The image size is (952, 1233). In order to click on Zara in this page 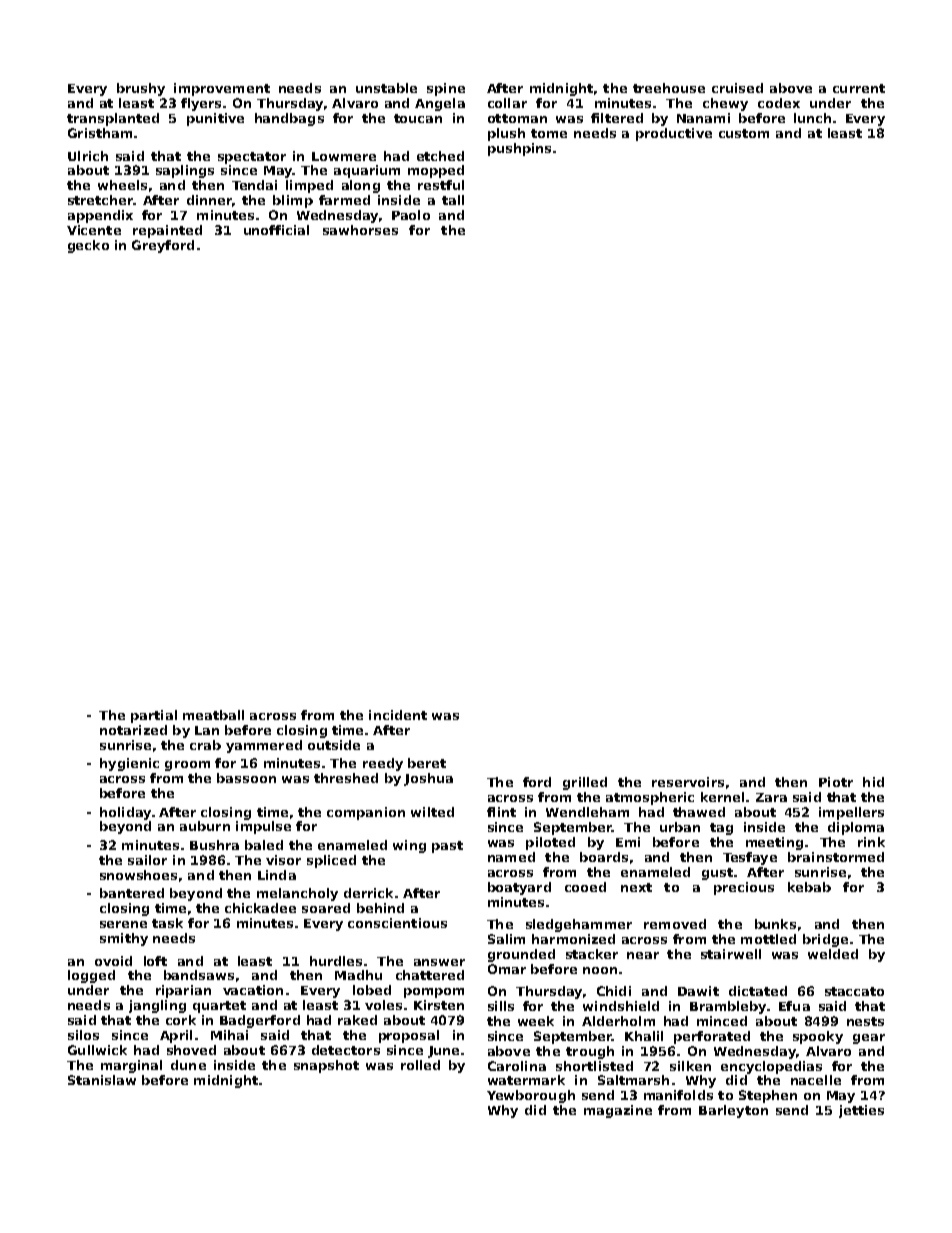, I will do `click(771, 797)`.
